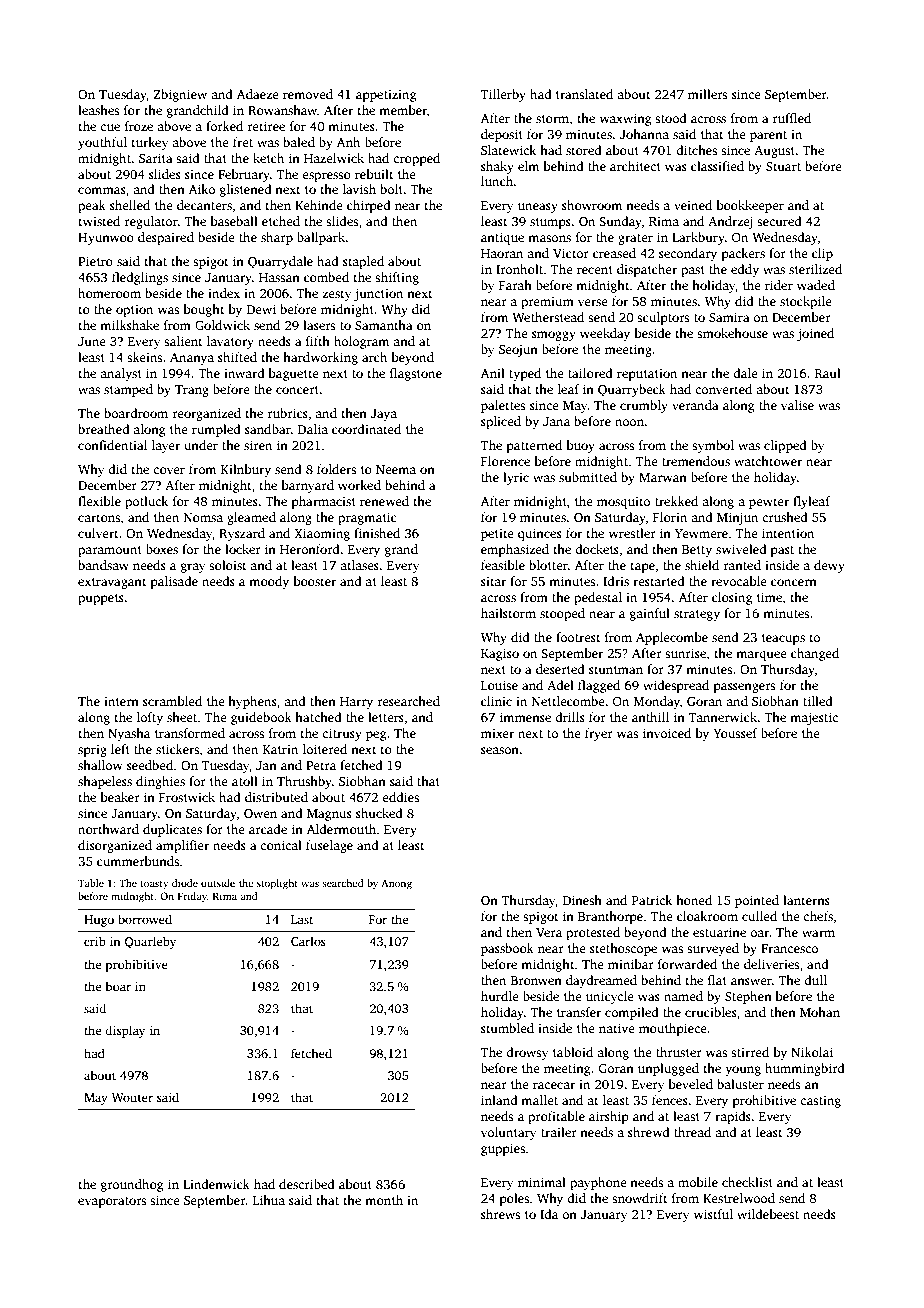  What do you see at coordinates (501, 422) in the screenshot?
I see `spliced` at bounding box center [501, 422].
